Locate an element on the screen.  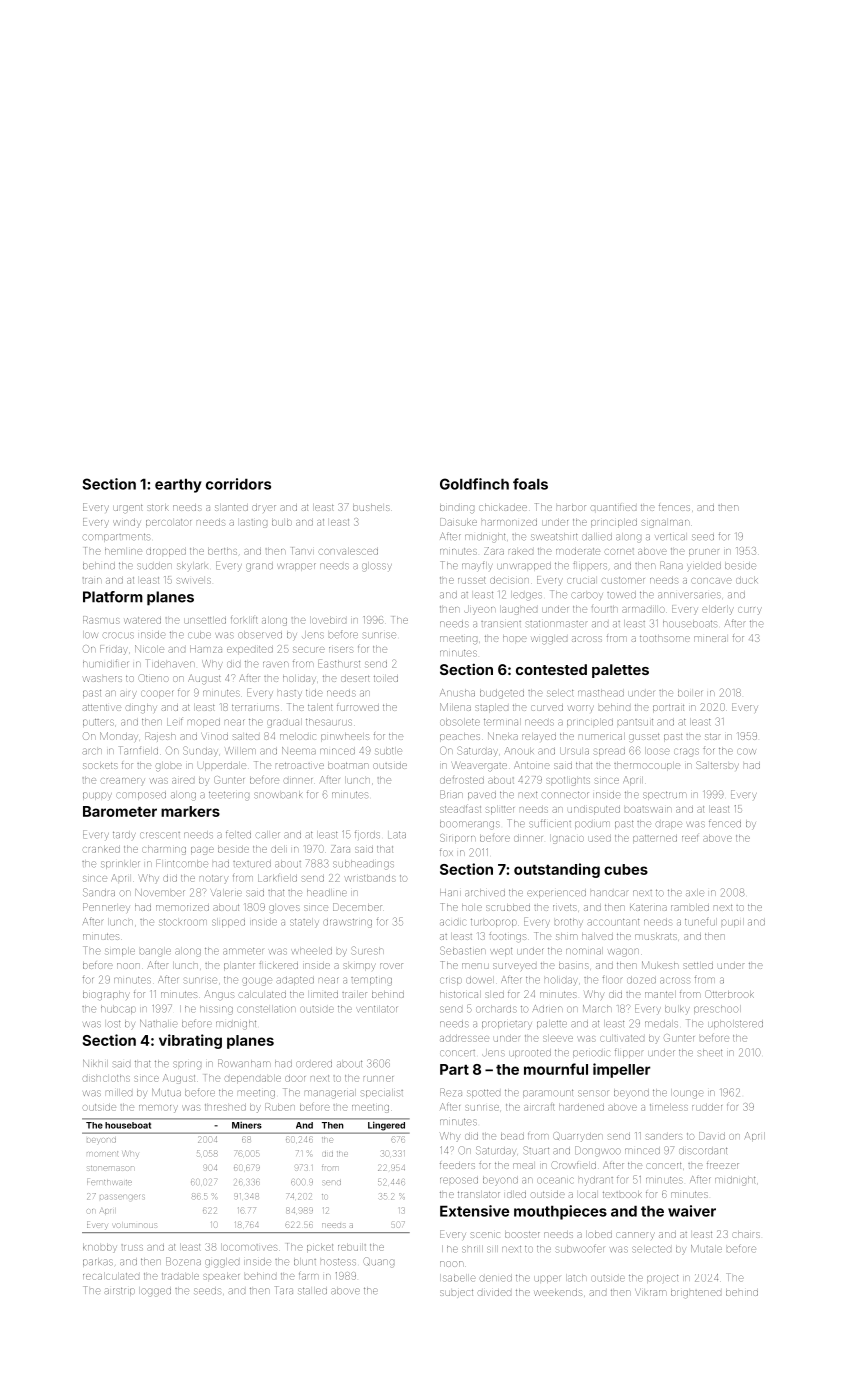
bushels is located at coordinates (371, 508).
